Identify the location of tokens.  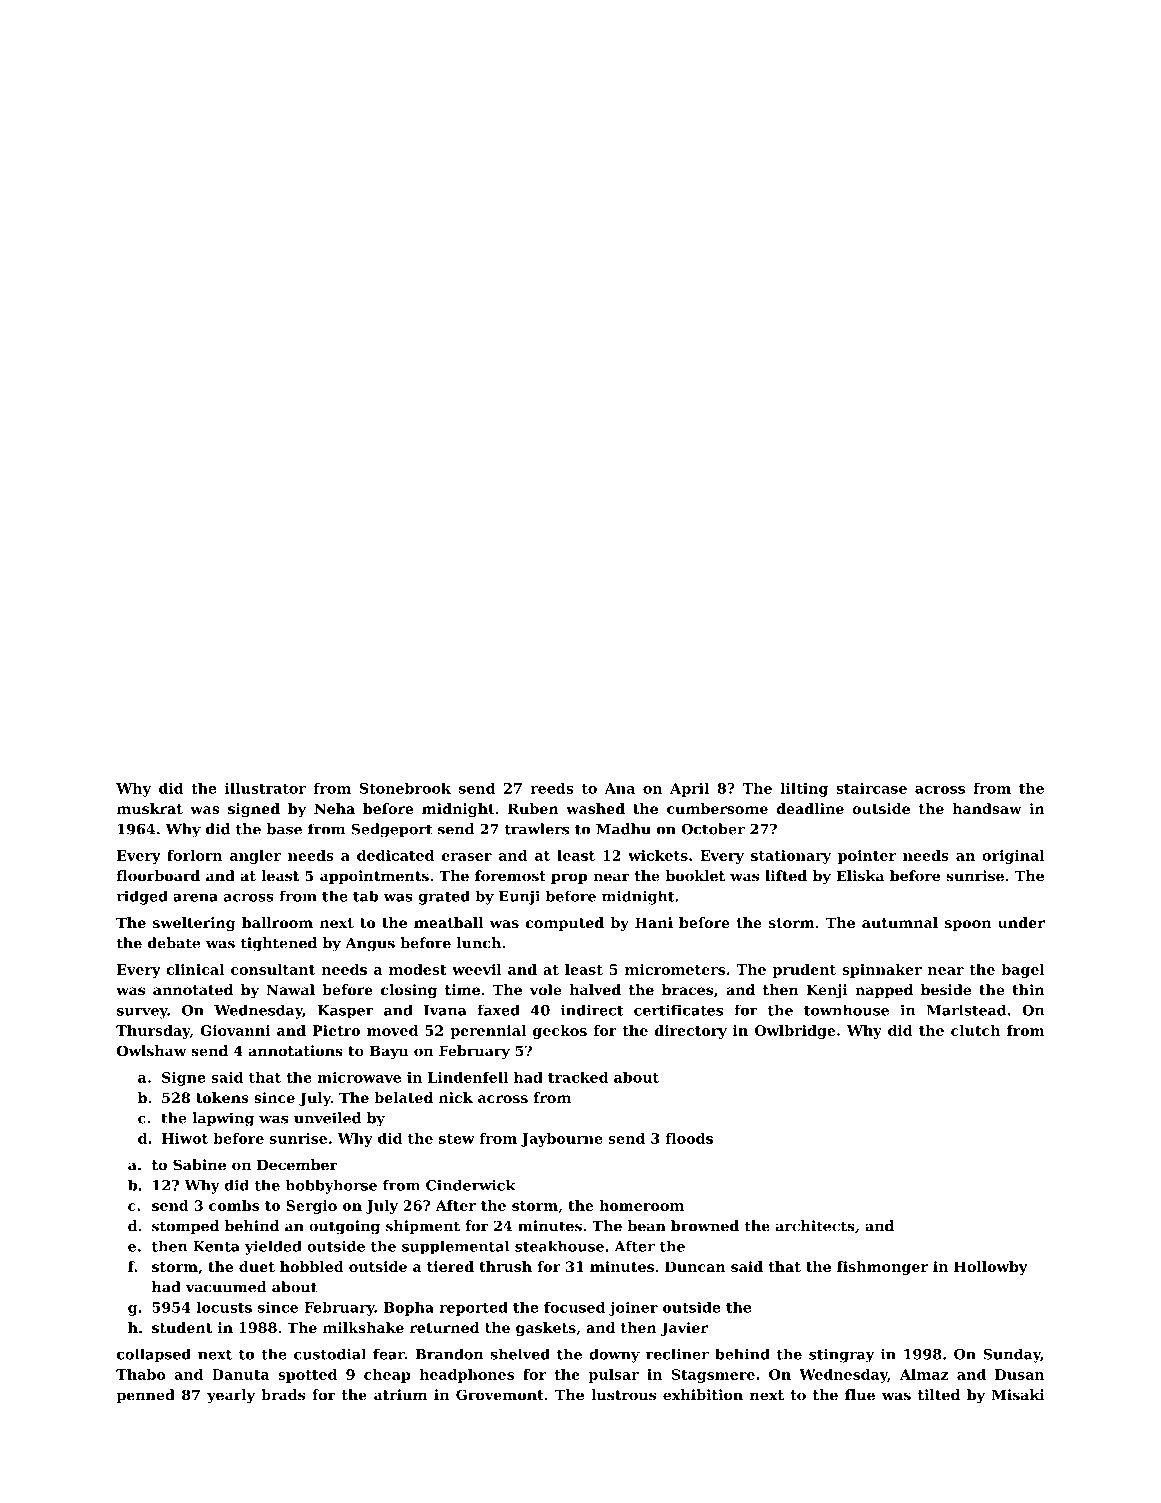
(222, 1097).
